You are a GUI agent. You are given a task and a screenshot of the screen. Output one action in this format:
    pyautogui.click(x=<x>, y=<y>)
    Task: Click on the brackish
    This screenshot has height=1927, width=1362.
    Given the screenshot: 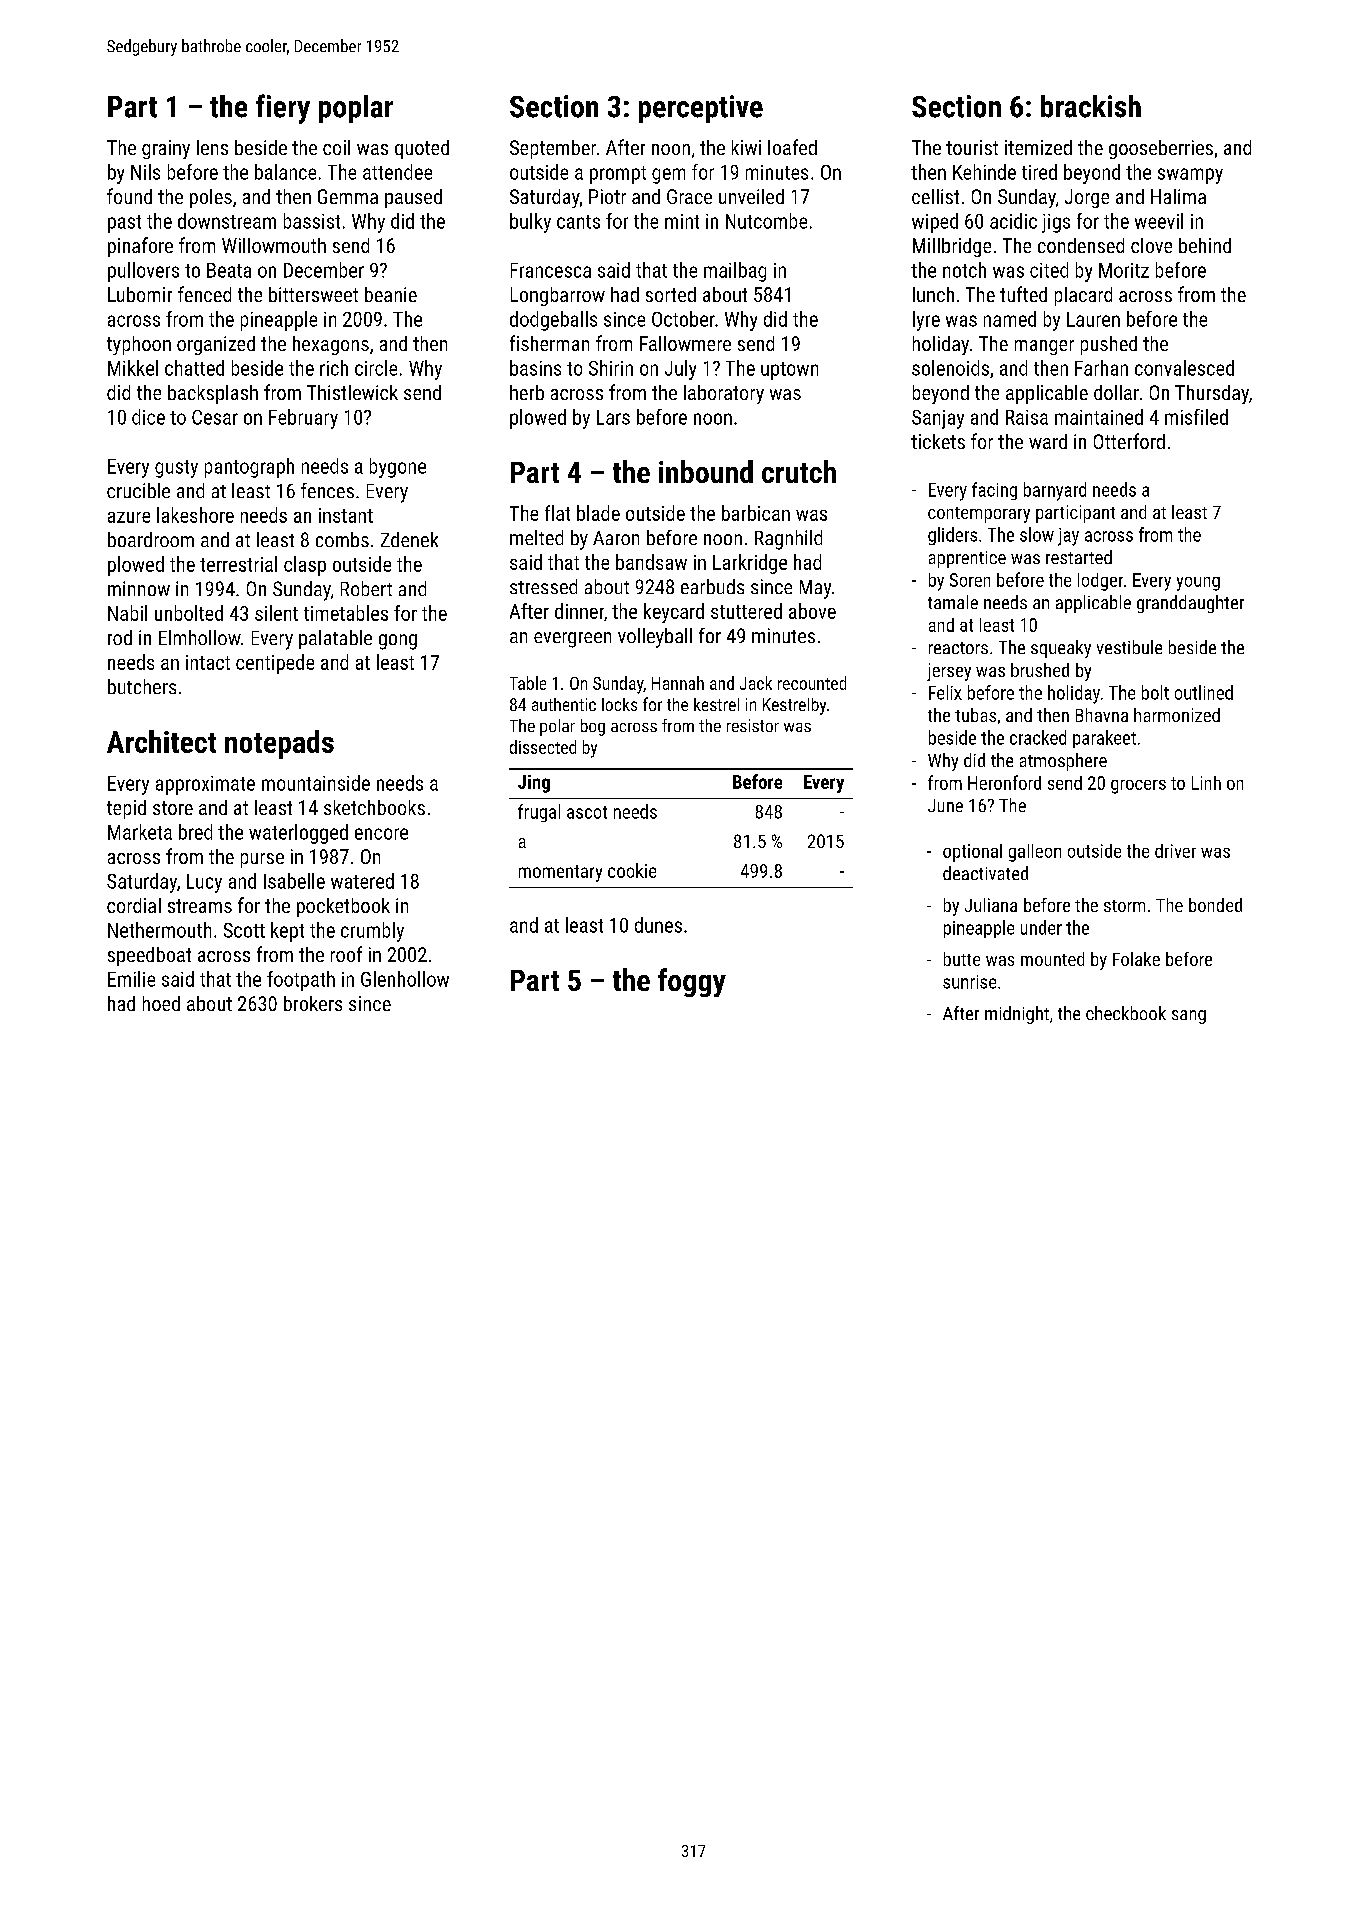 What is the action you would take?
    pyautogui.click(x=1091, y=106)
